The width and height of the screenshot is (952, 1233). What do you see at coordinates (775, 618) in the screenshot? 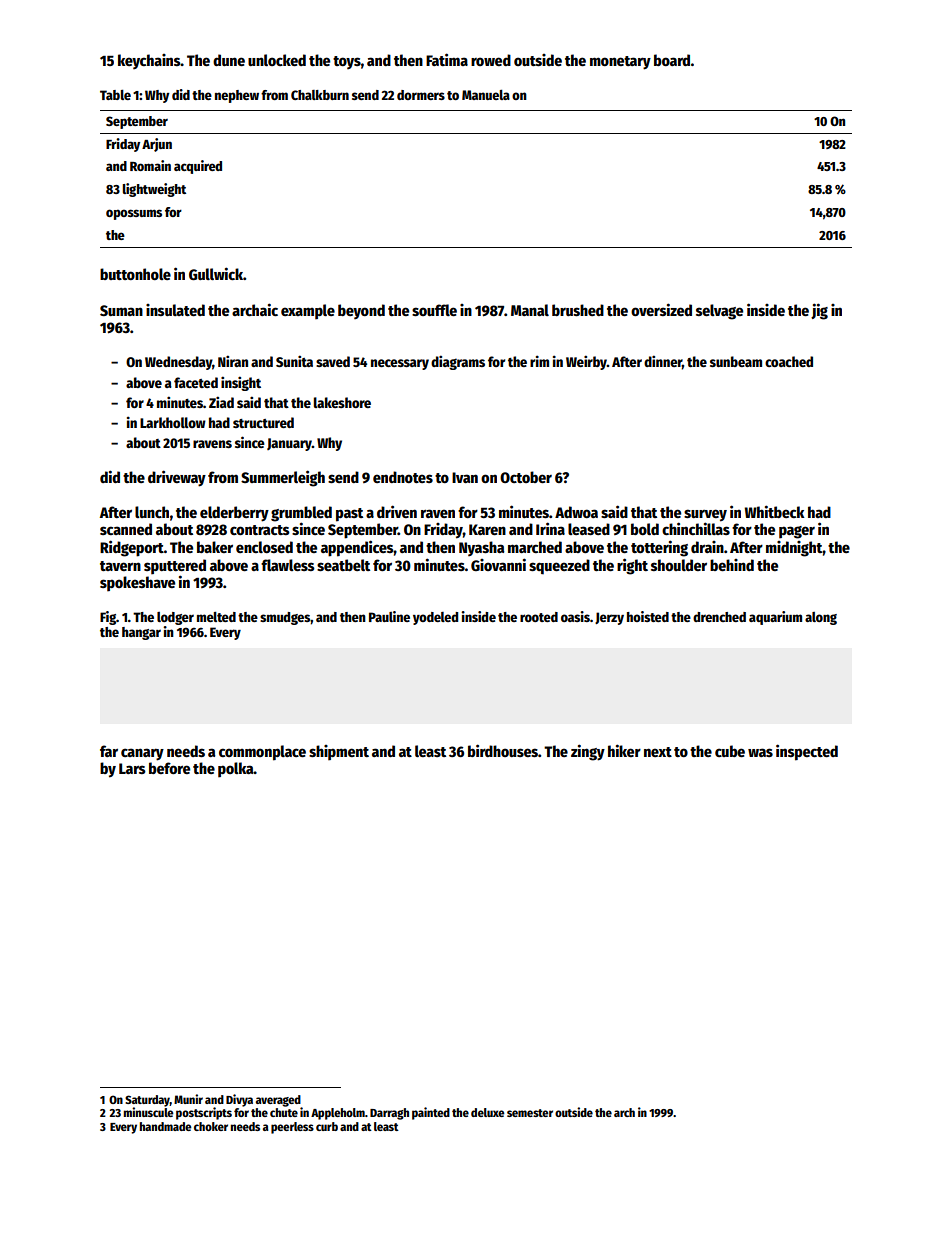
I see `aquarium` at bounding box center [775, 618].
